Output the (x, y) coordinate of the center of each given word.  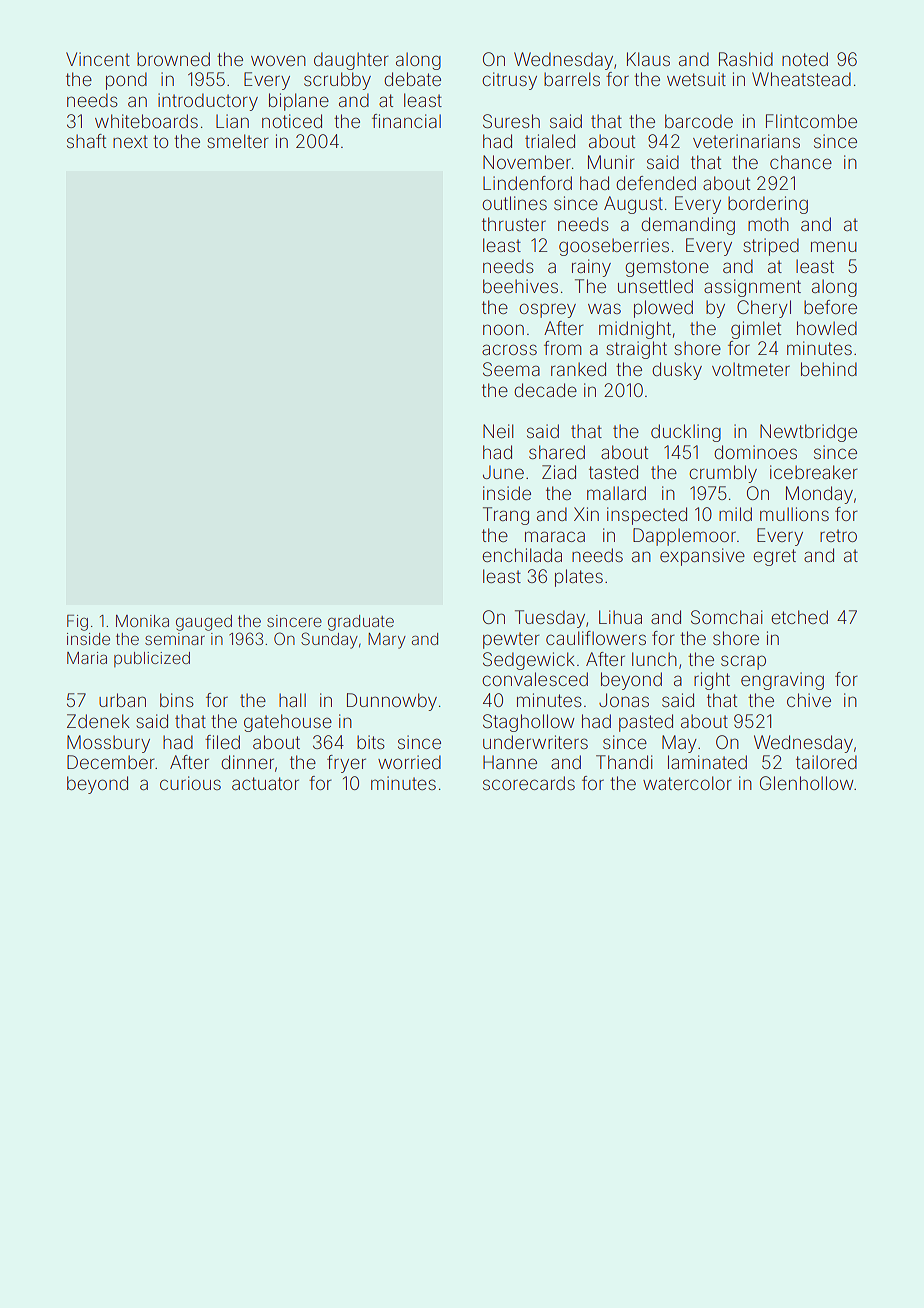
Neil (498, 431)
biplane (299, 102)
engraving (782, 681)
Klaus (648, 59)
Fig (77, 623)
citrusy (509, 81)
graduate (361, 623)
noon (503, 329)
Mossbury (108, 744)
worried (409, 762)
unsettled (655, 286)
